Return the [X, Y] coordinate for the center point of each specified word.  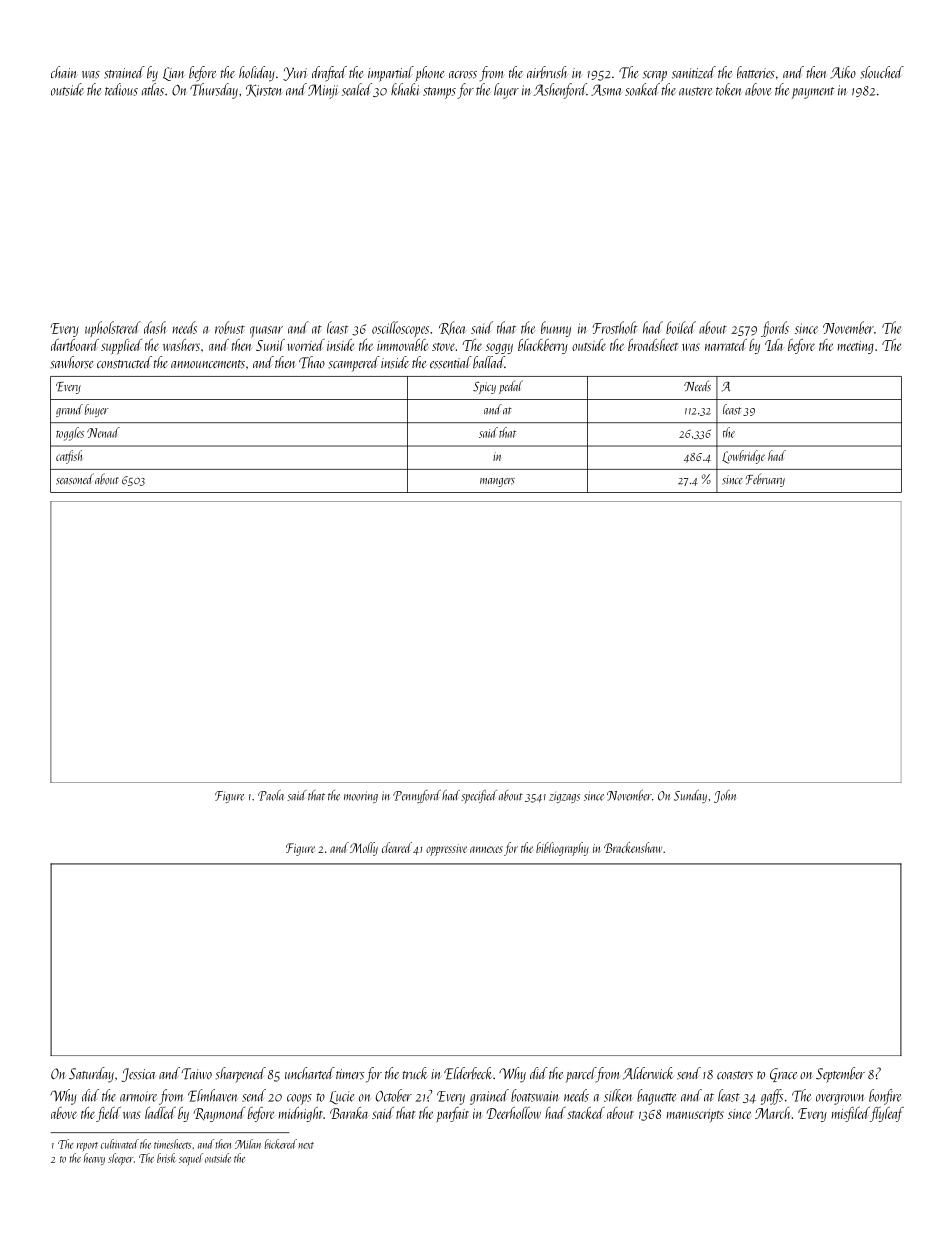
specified [479, 797]
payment [813, 93]
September [840, 1075]
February [765, 480]
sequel [191, 1159]
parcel [580, 1075]
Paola [271, 795]
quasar [266, 331]
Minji [323, 91]
